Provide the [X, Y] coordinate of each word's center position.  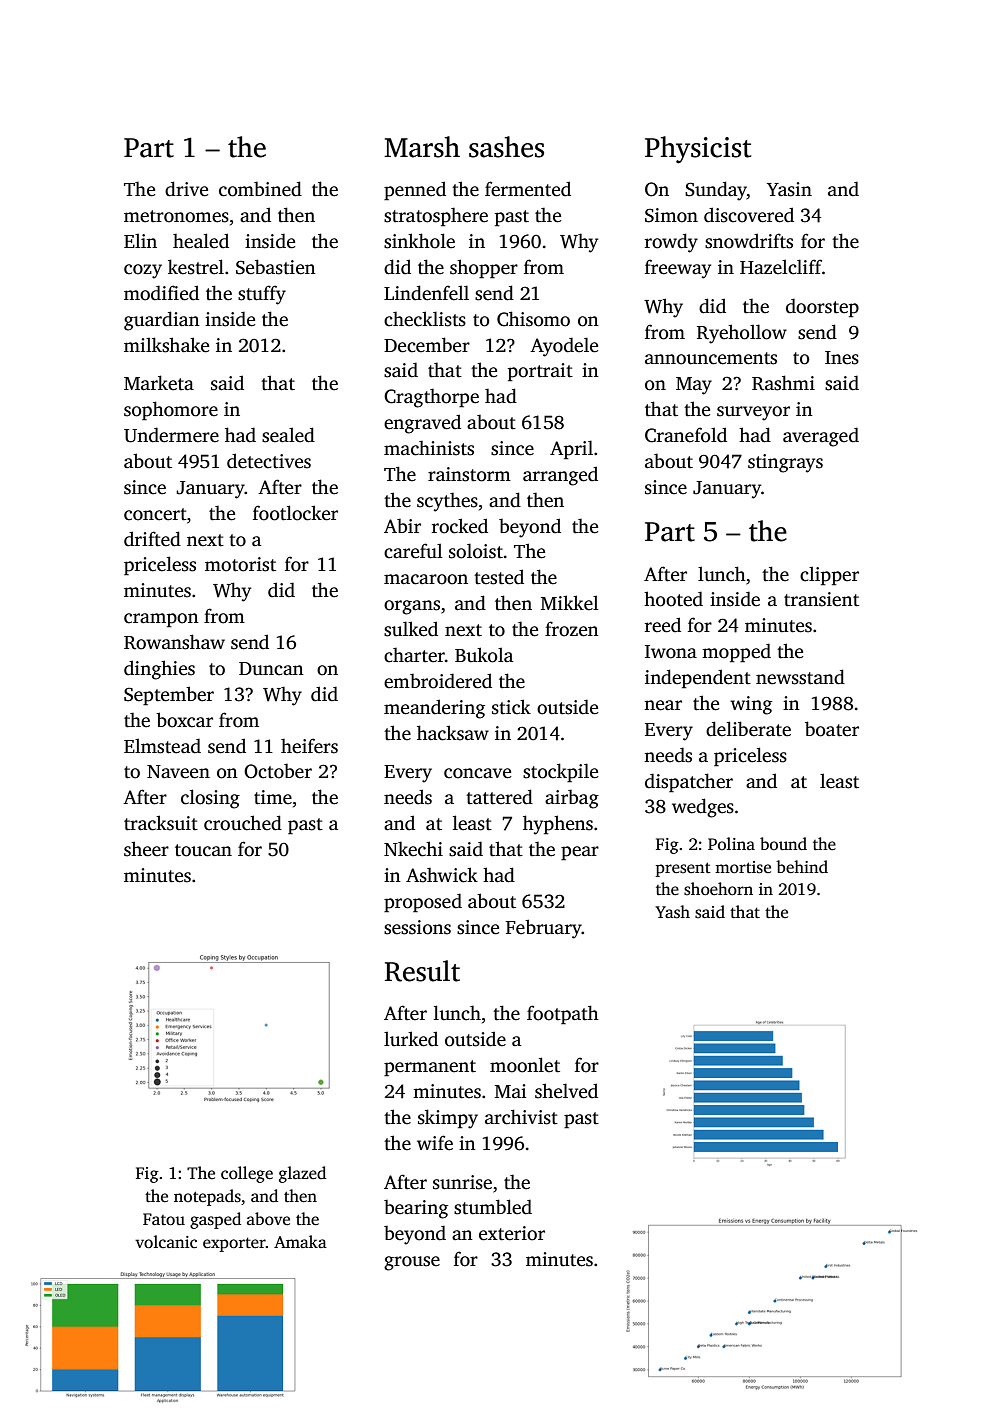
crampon [161, 620]
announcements [711, 358]
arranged [560, 476]
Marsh [422, 147]
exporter [234, 1245]
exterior [512, 1233]
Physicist [698, 150]
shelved [566, 1091]
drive [186, 189]
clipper [829, 576]
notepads [207, 1197]
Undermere [171, 435]
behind [802, 867]
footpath [563, 1015]
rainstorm [469, 474]
